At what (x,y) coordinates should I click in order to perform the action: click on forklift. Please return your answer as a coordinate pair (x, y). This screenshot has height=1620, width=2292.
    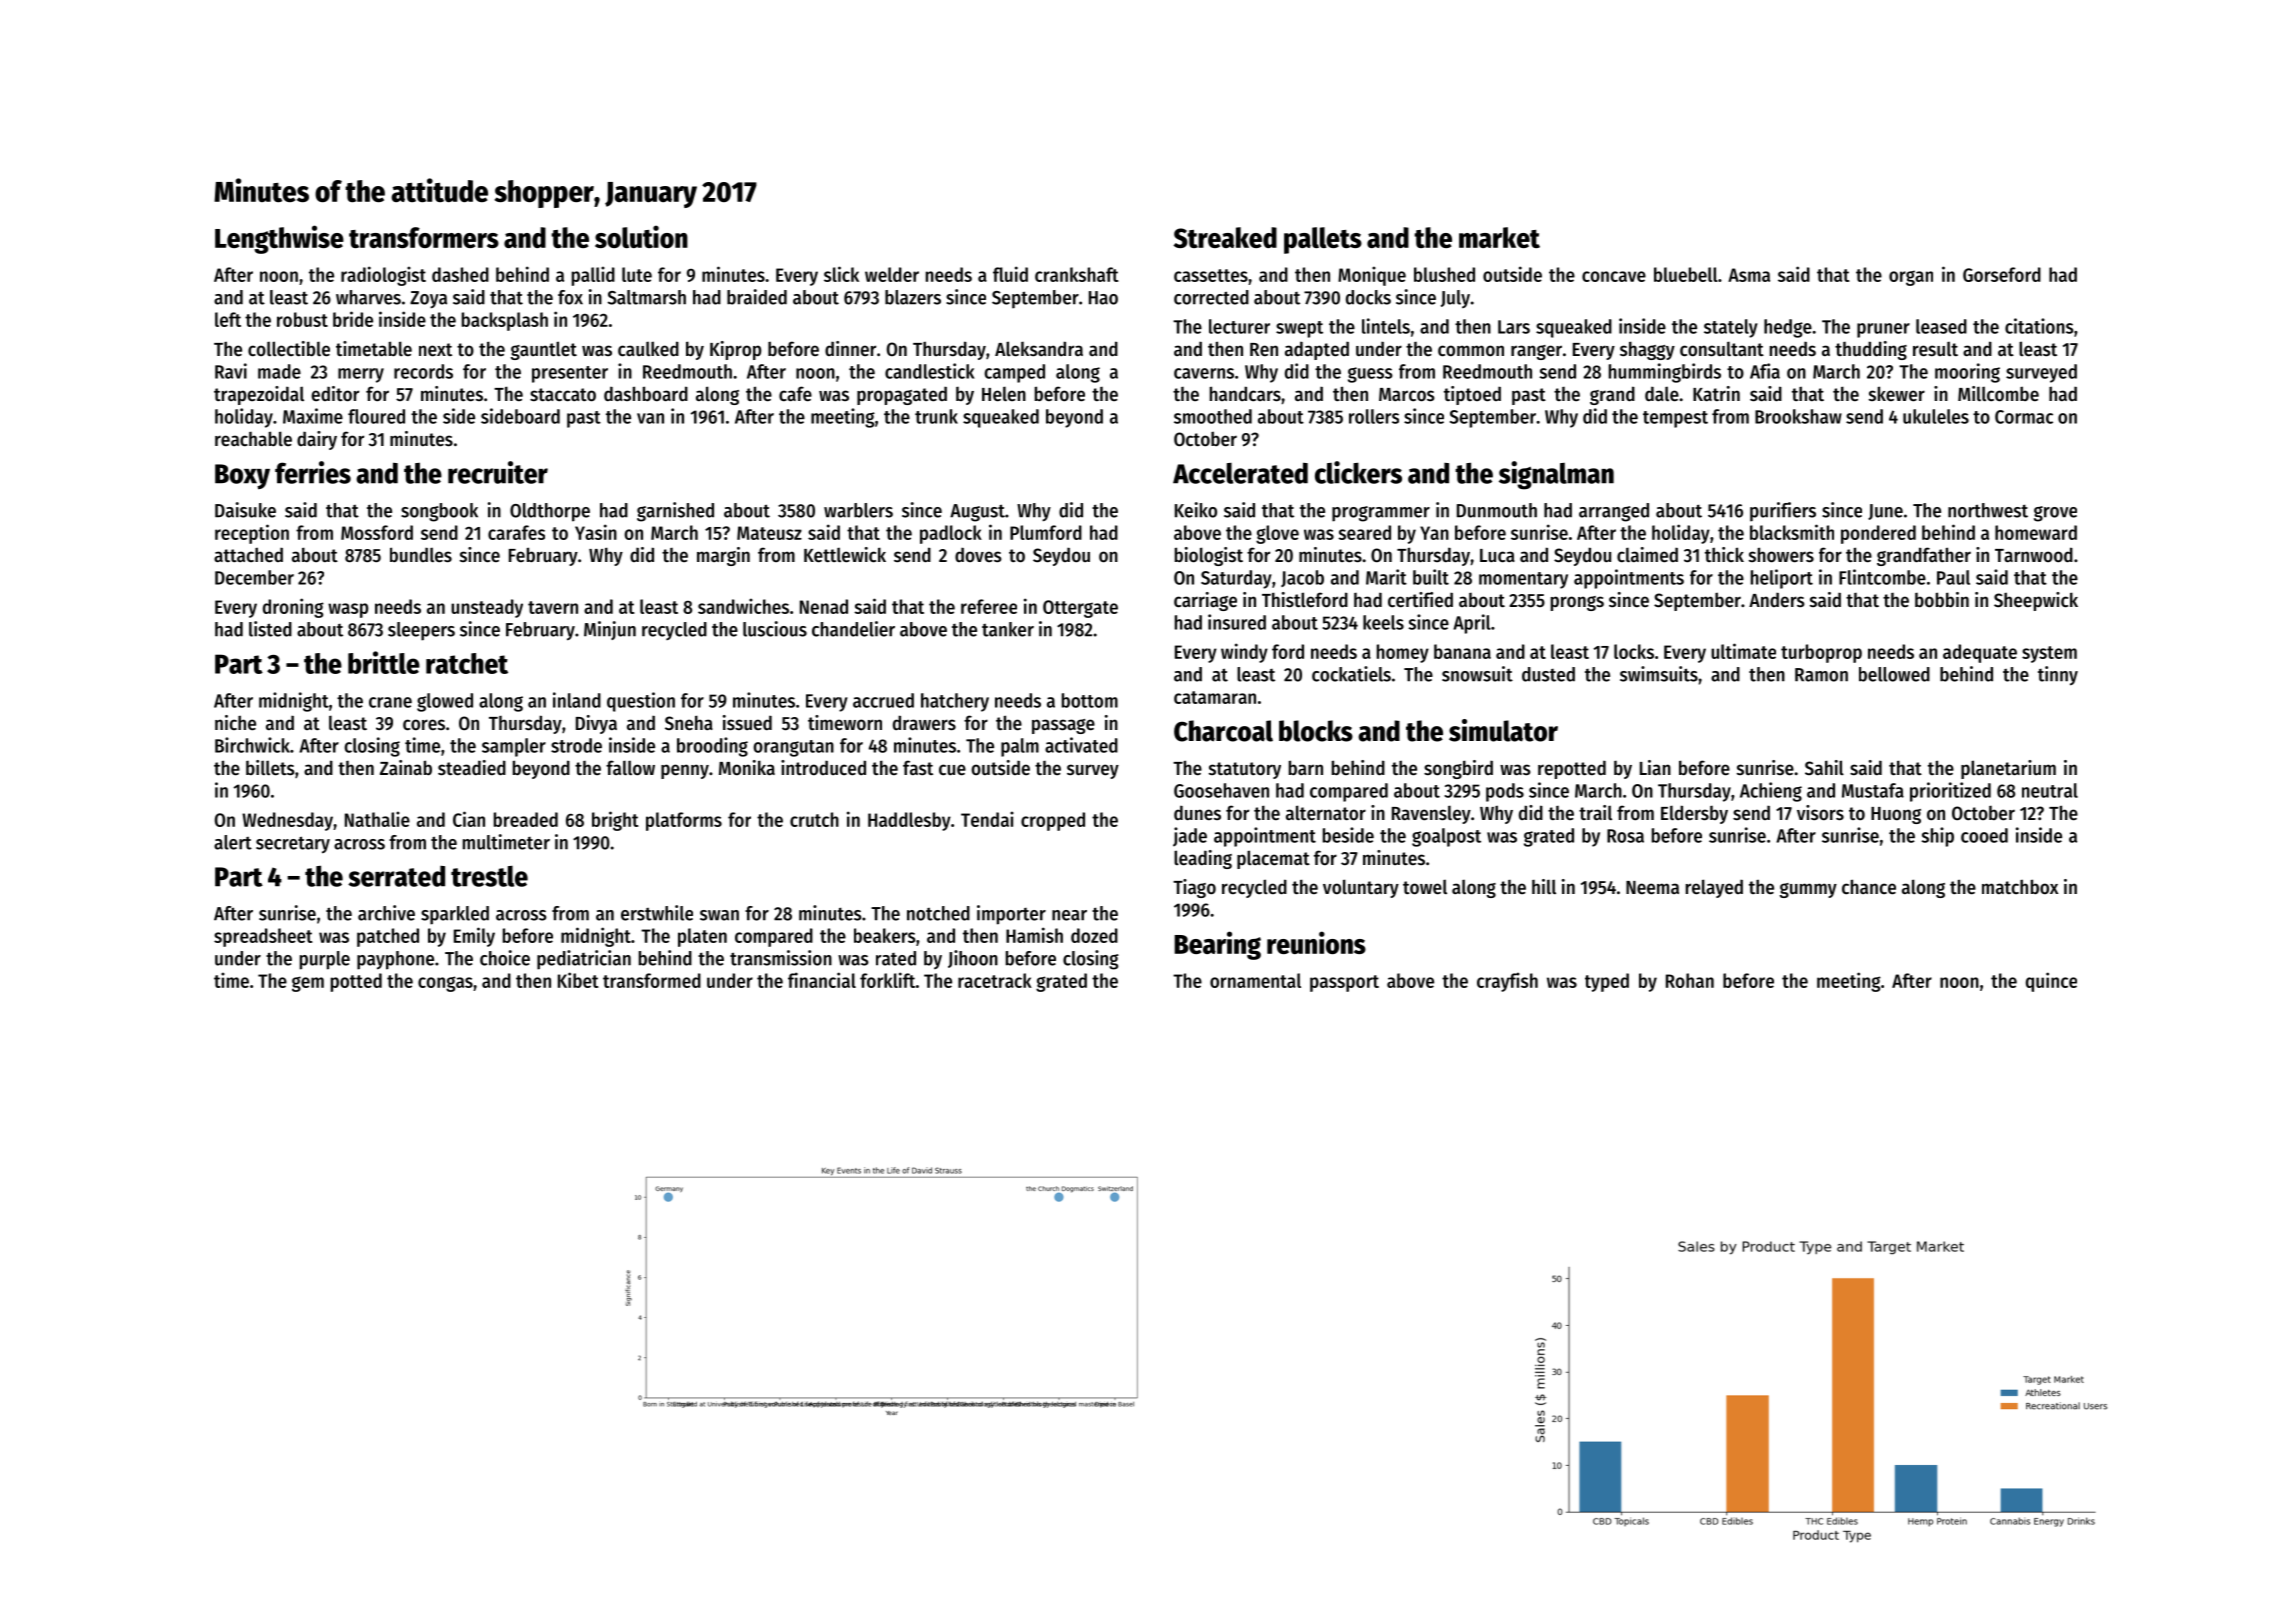
    Looking at the image, I should click on (887, 980).
